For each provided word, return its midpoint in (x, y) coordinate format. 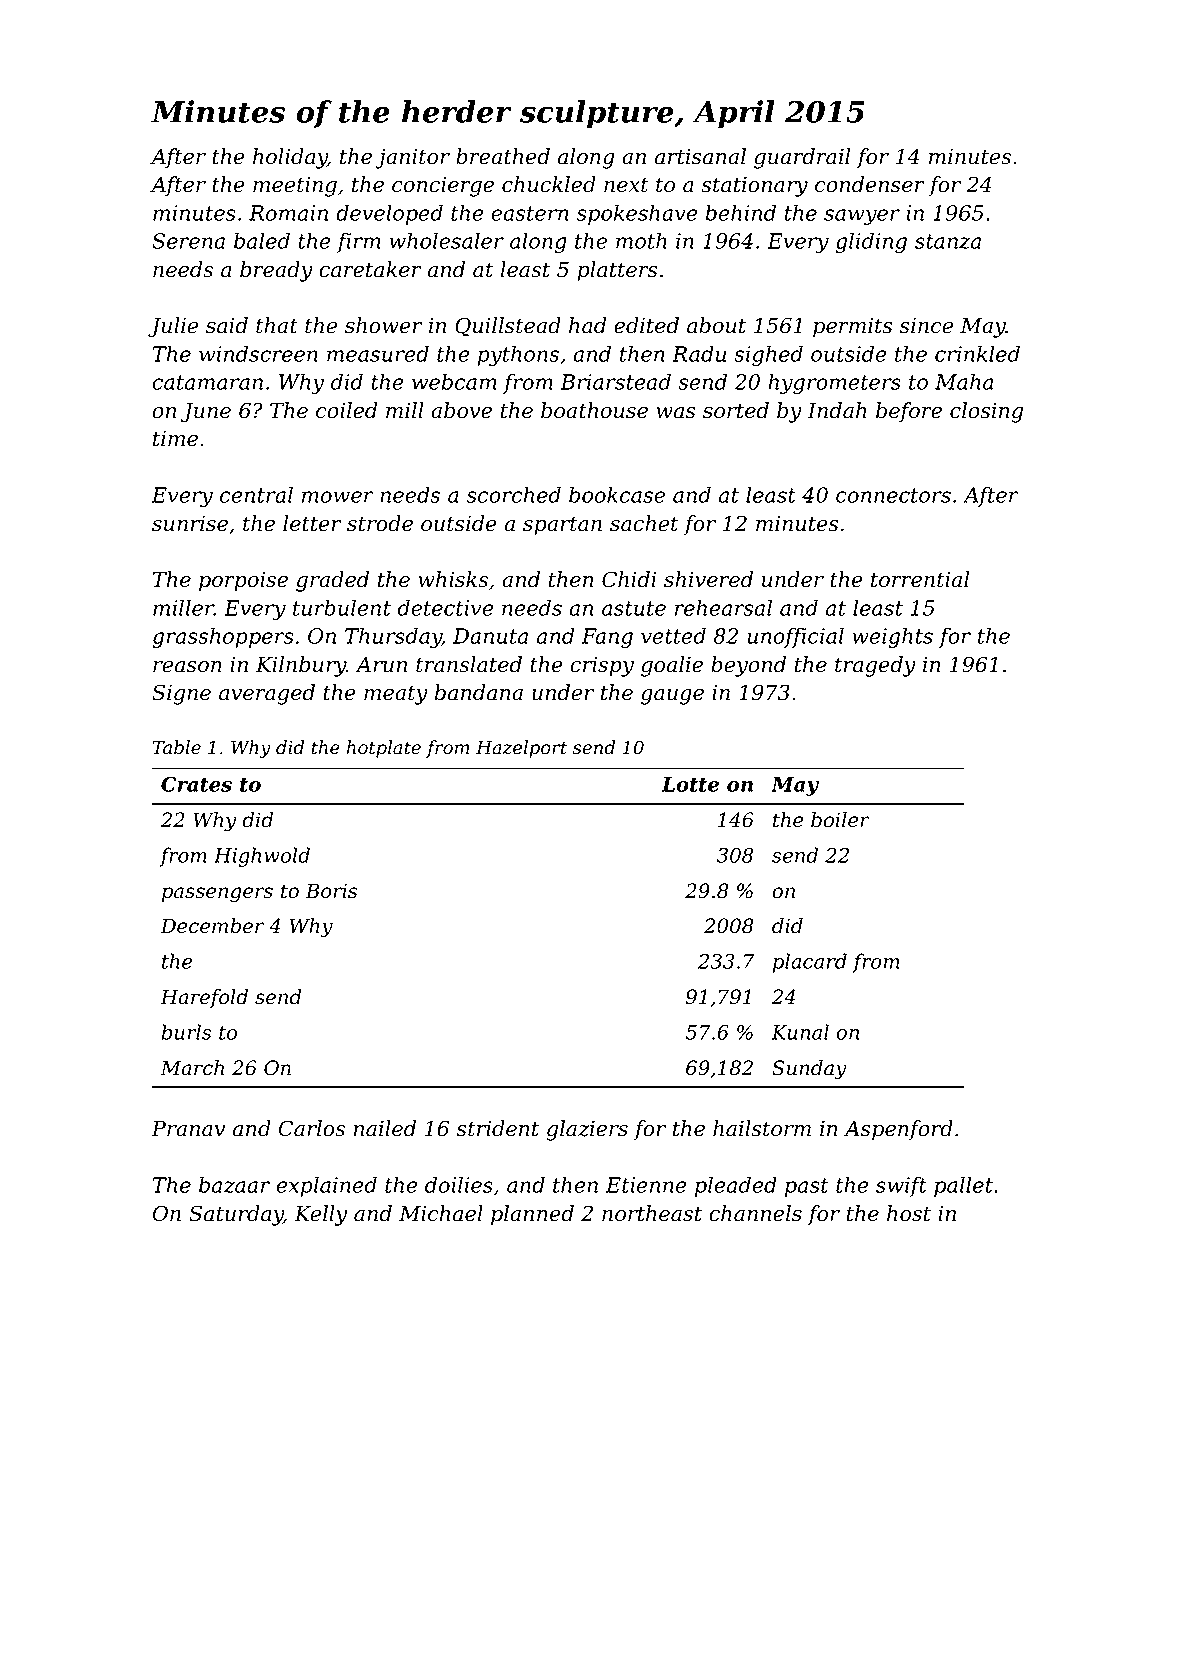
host (909, 1213)
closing (986, 412)
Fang (607, 638)
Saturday (236, 1215)
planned (532, 1215)
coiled (346, 410)
